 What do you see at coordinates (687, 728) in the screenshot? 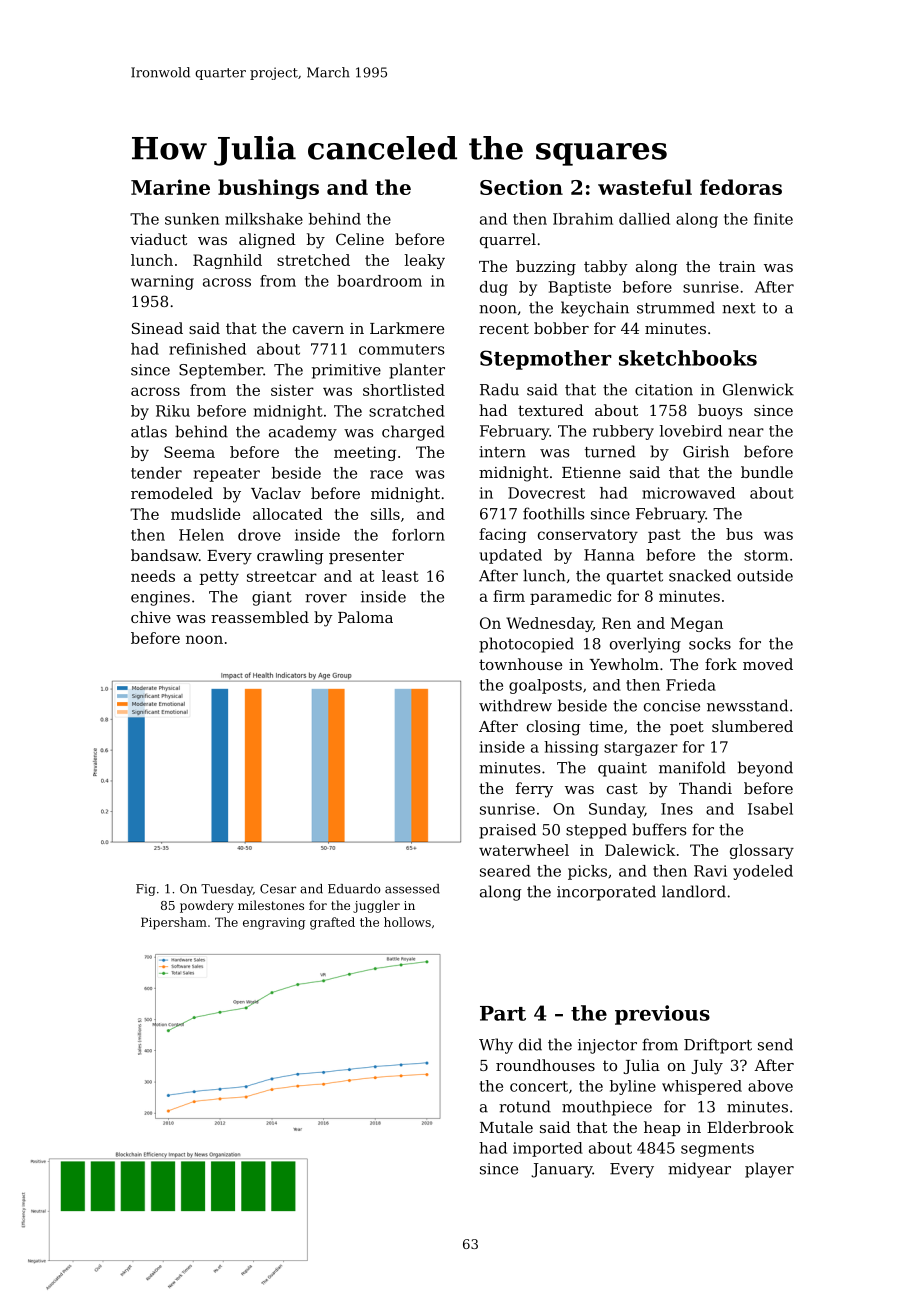
I see `poet` at bounding box center [687, 728].
